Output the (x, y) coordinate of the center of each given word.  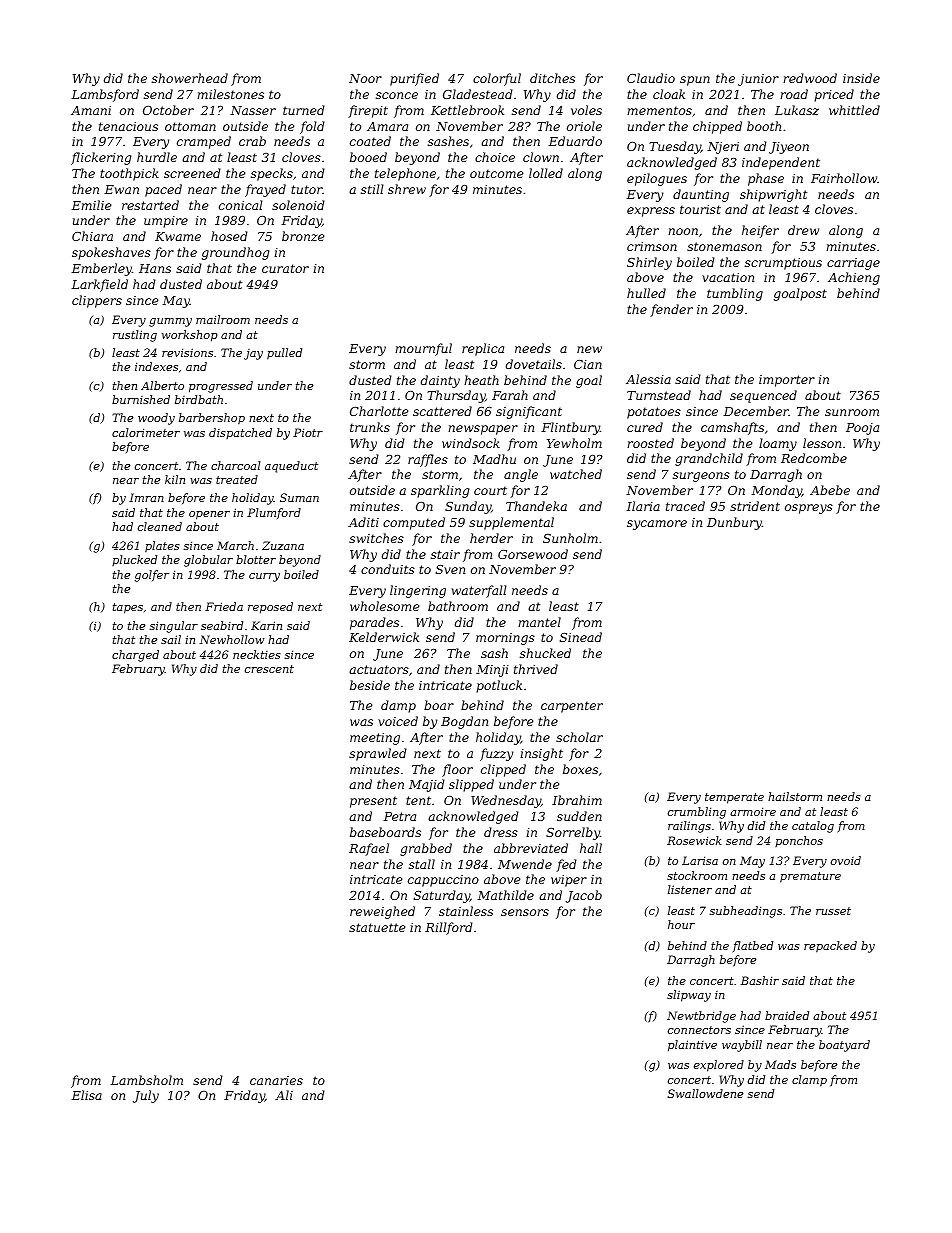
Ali (284, 1095)
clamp (809, 1081)
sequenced (763, 396)
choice (495, 157)
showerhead (190, 78)
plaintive (692, 1046)
